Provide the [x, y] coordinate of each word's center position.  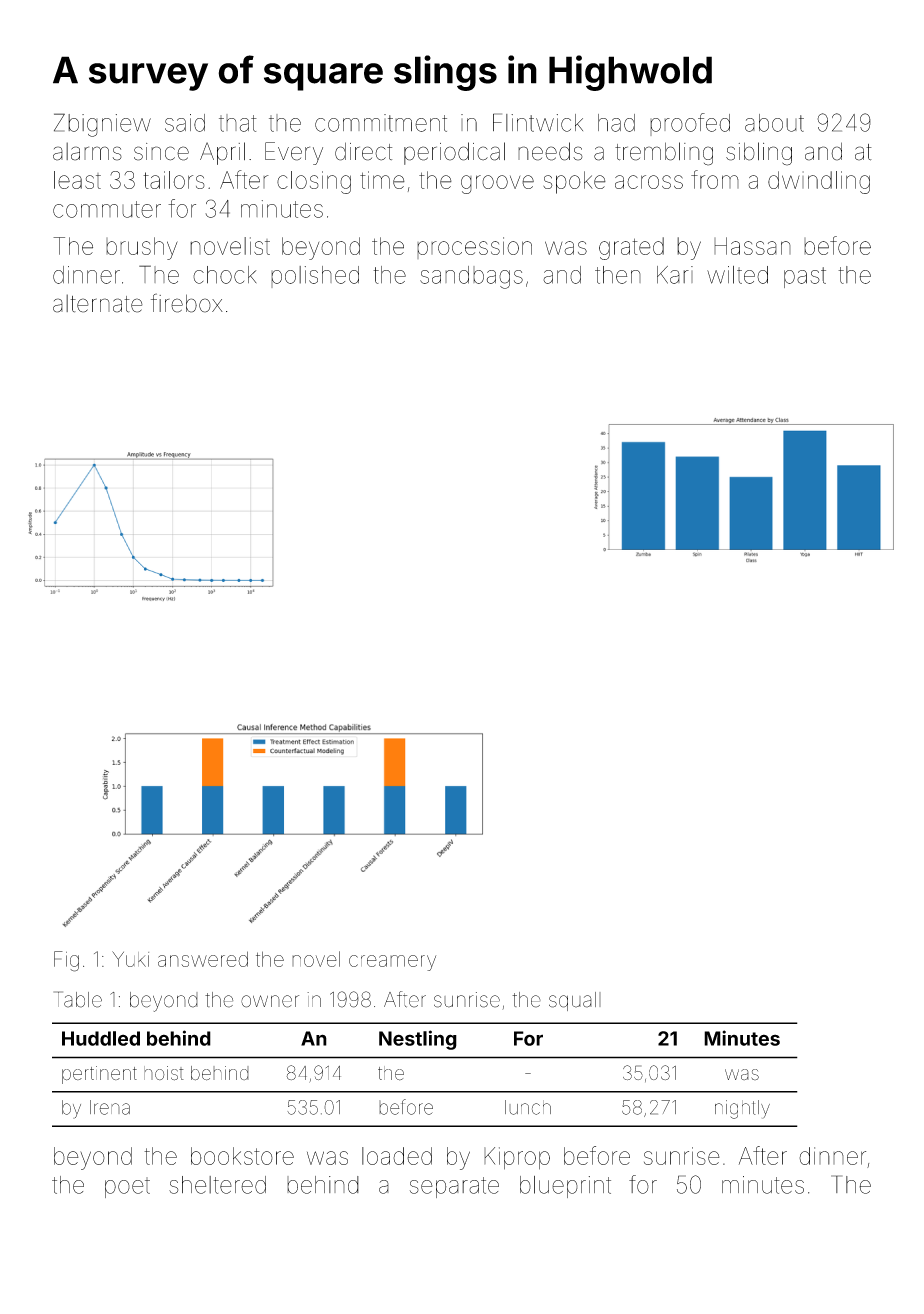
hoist [164, 1073]
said [185, 123]
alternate [98, 303]
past [805, 277]
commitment [381, 123]
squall [575, 1001]
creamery [392, 963]
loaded [397, 1156]
